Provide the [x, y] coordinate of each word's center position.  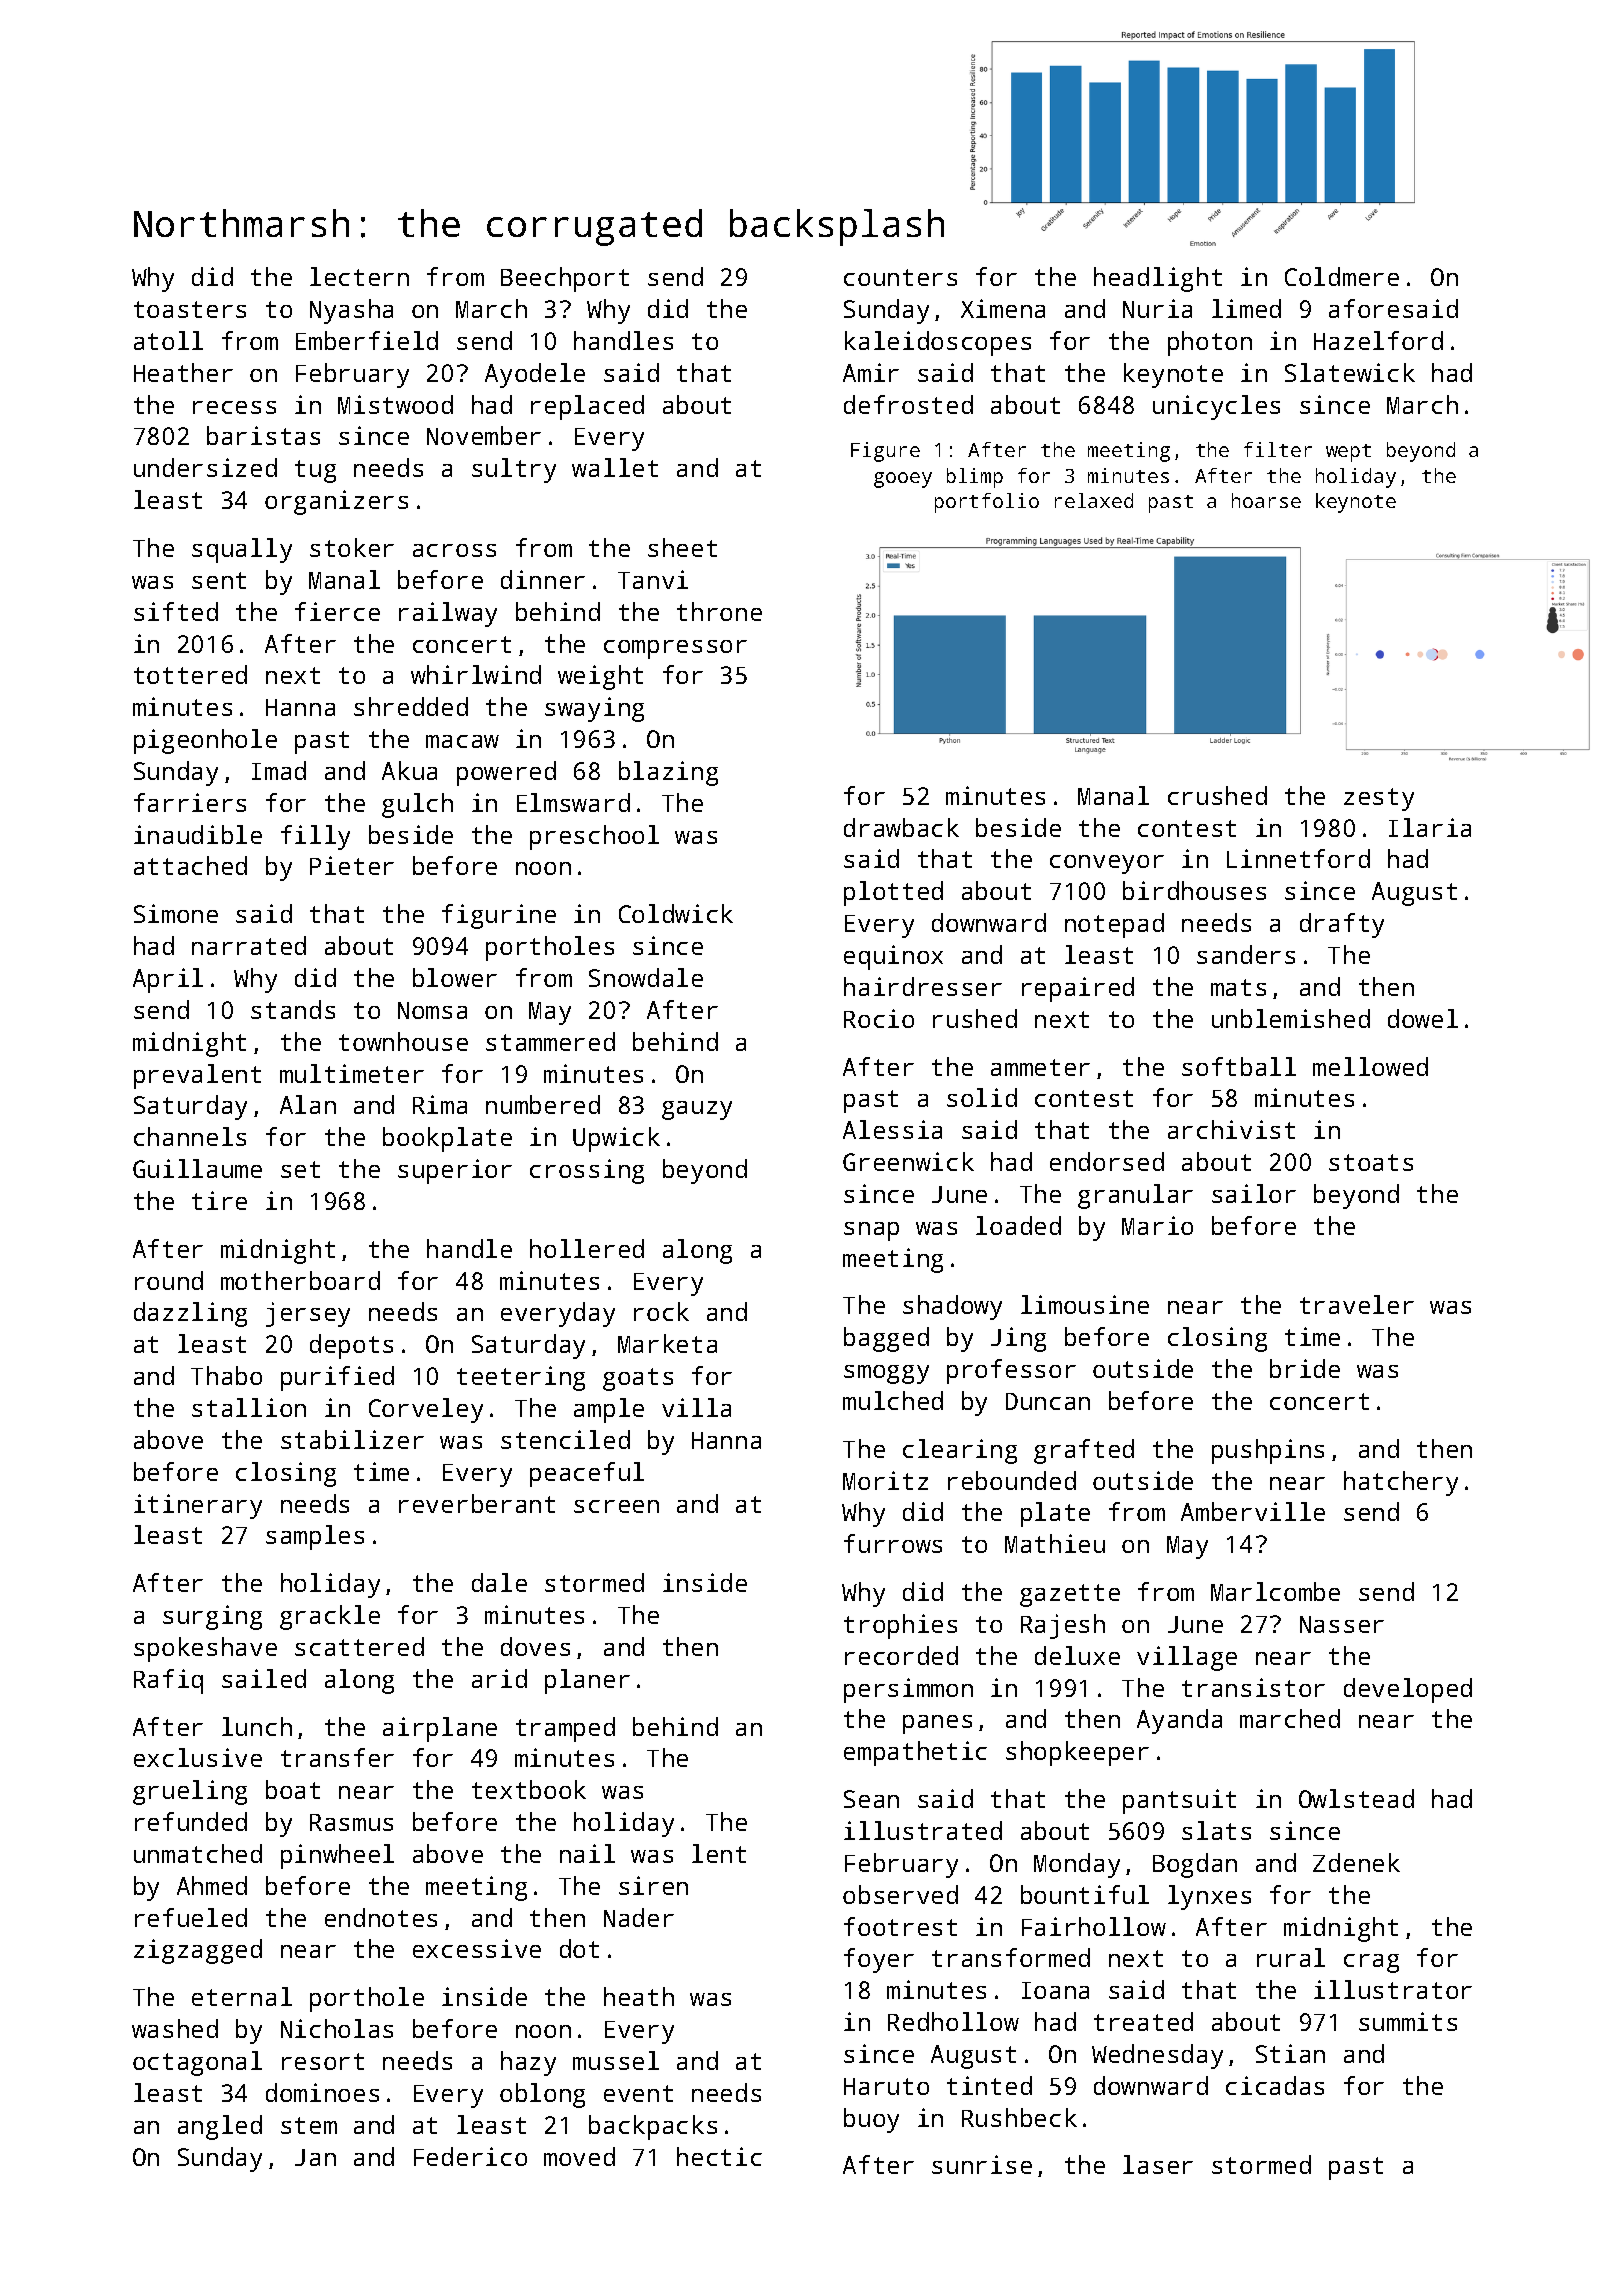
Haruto [886, 2086]
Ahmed [212, 1885]
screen [616, 1506]
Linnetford [1298, 858]
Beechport [565, 279]
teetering [521, 1378]
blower [455, 977]
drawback [901, 827]
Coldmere [1342, 276]
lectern [359, 276]
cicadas [1275, 2085]
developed [1408, 1690]
